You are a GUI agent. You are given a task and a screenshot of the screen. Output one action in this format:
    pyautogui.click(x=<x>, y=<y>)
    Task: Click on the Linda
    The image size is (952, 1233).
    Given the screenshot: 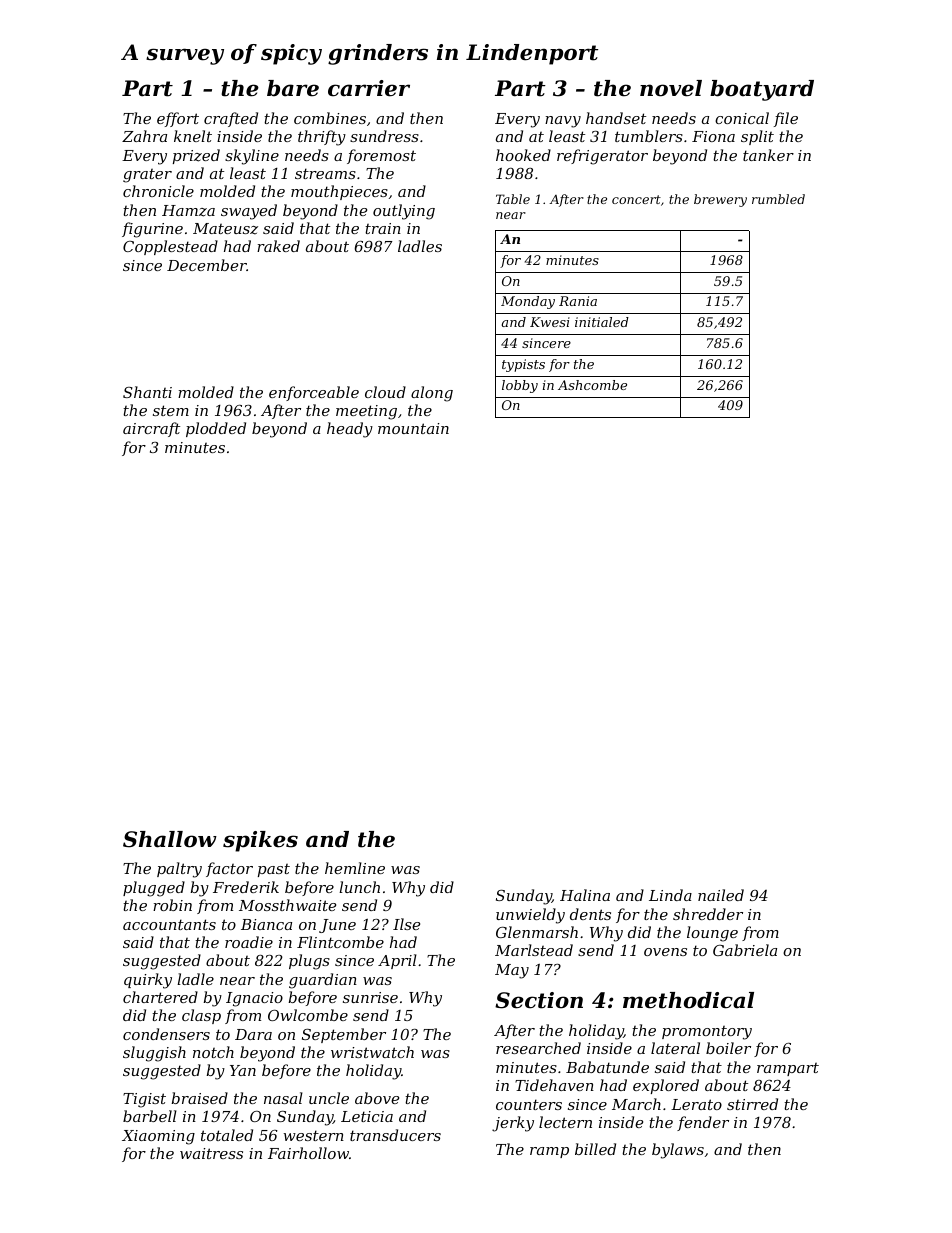 What is the action you would take?
    pyautogui.click(x=670, y=895)
